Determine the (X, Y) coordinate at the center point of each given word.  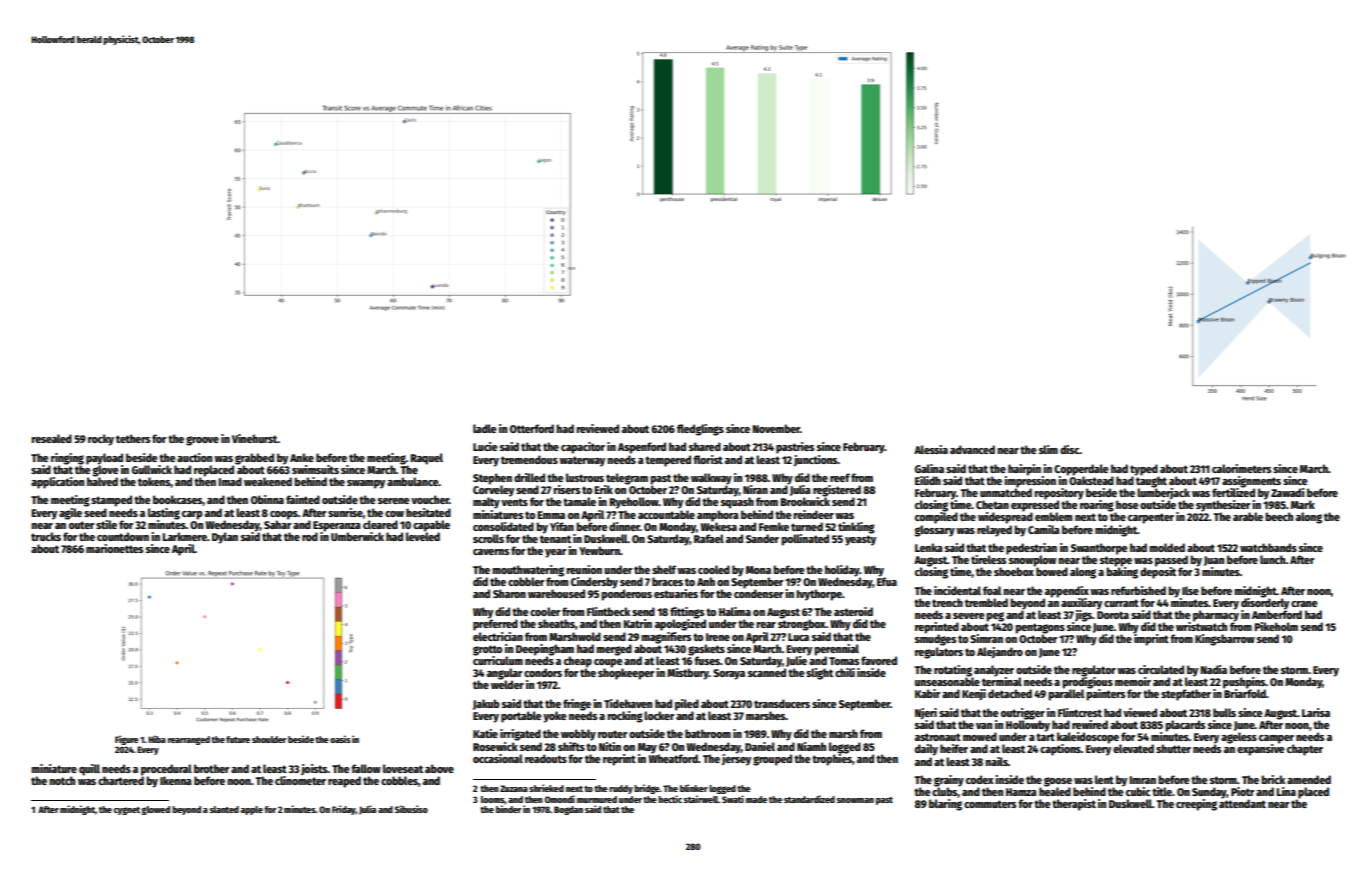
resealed (51, 438)
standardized (809, 799)
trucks (46, 536)
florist (708, 459)
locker (659, 715)
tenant (555, 539)
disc (1070, 449)
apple (252, 810)
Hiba (157, 739)
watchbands (1268, 547)
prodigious (1087, 683)
